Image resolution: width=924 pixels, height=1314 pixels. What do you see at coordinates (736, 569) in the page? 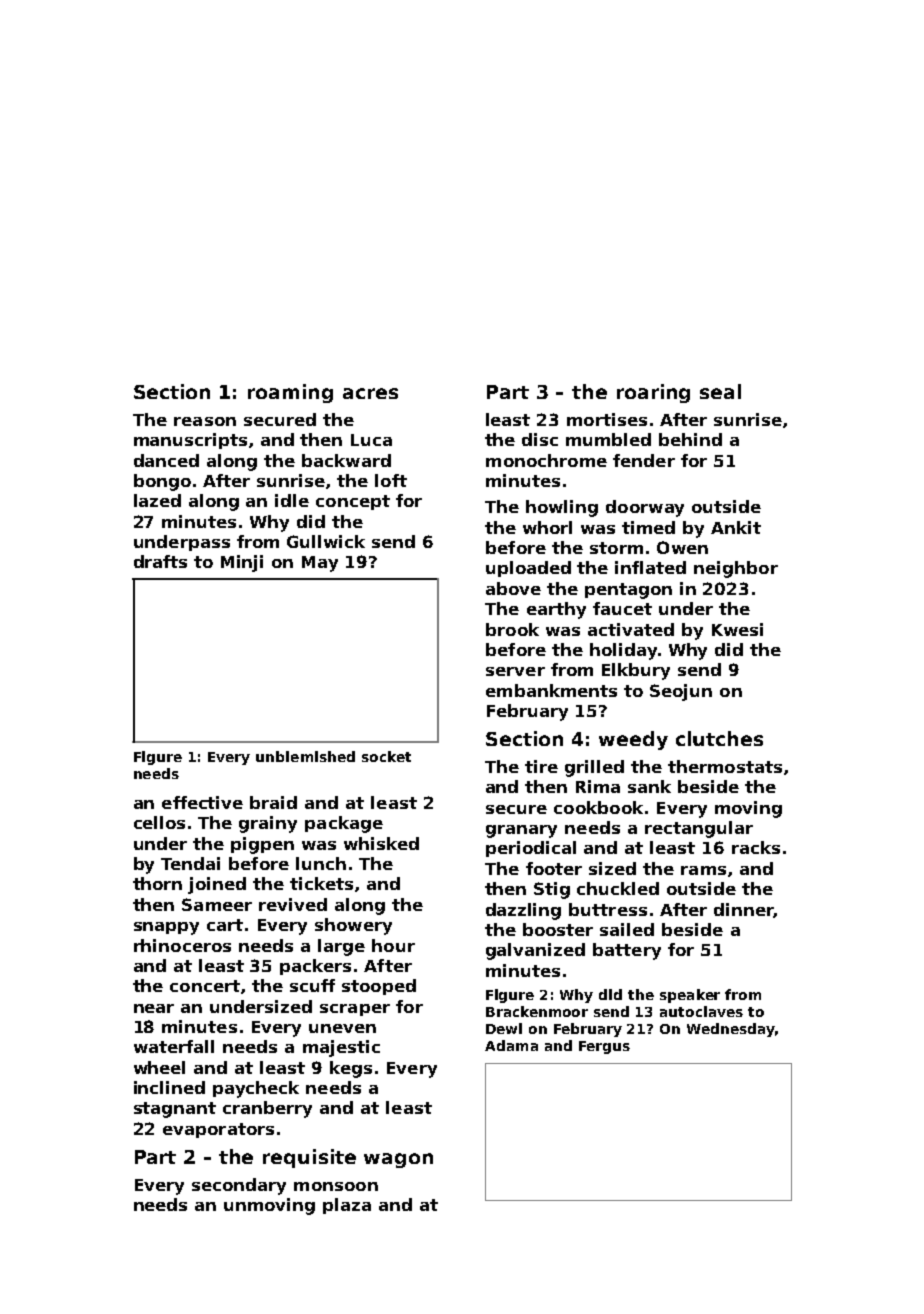
I see `neighbor` at bounding box center [736, 569].
